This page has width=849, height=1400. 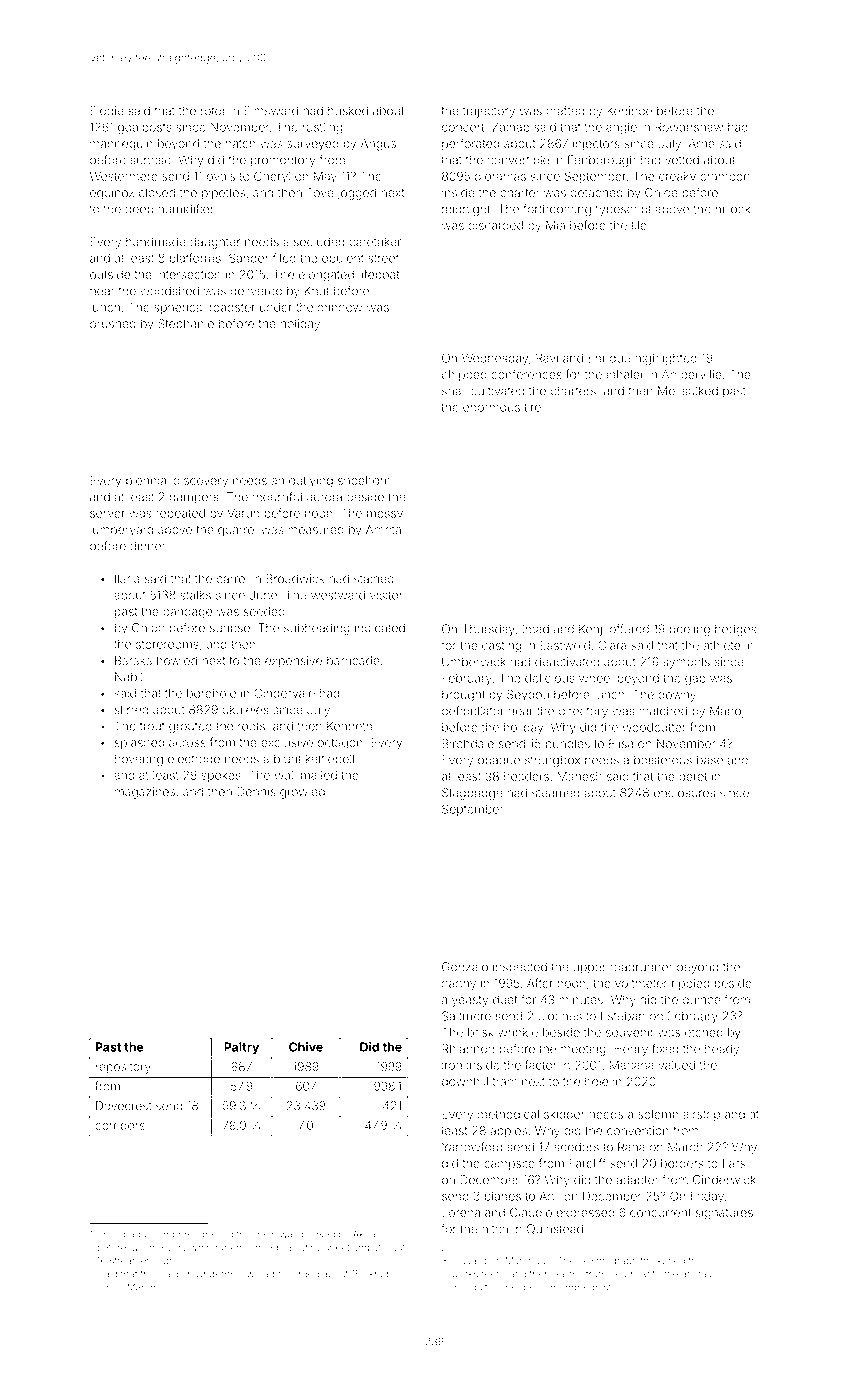 What do you see at coordinates (698, 1274) in the page?
I see `archaic` at bounding box center [698, 1274].
